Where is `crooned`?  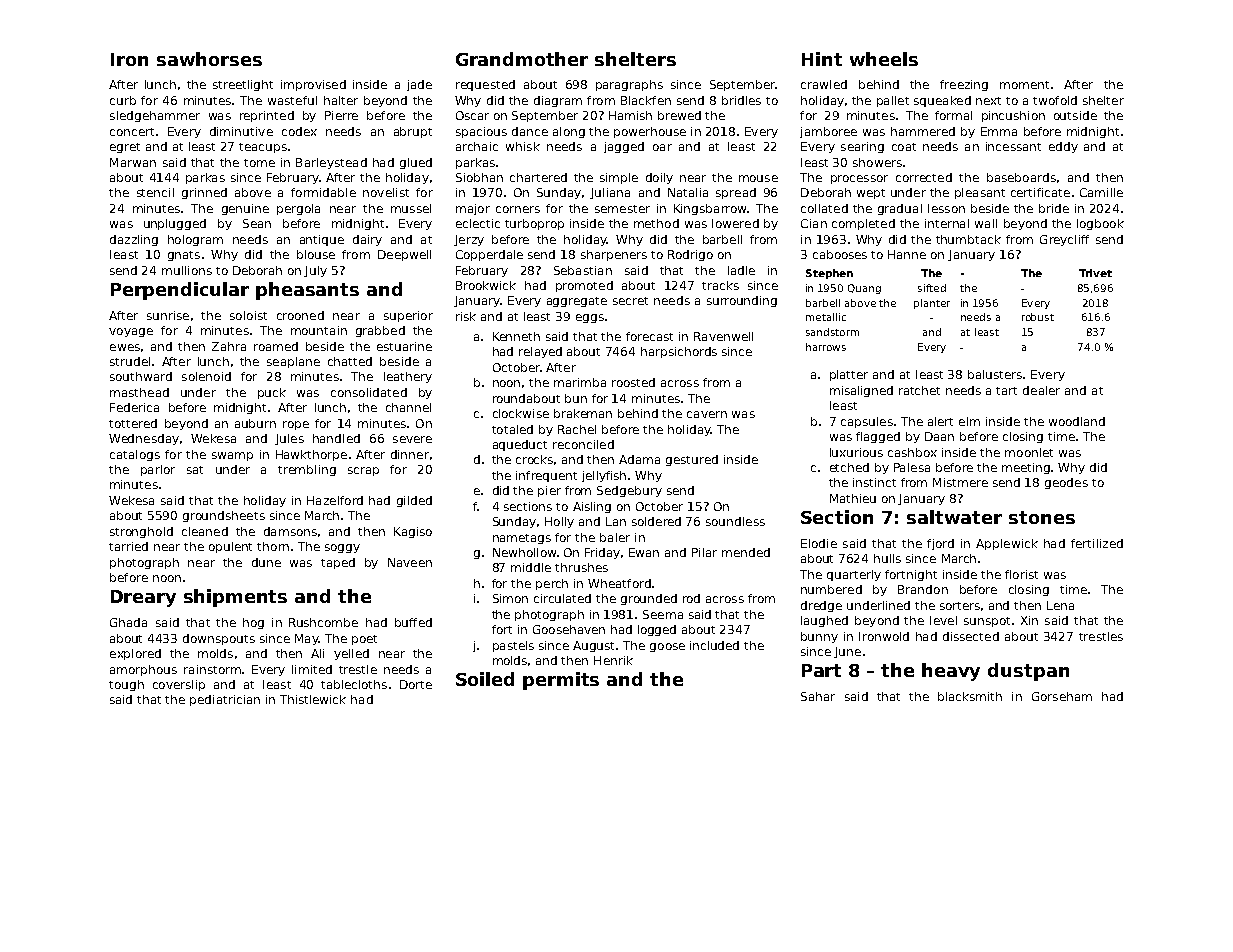 crooned is located at coordinates (300, 315).
